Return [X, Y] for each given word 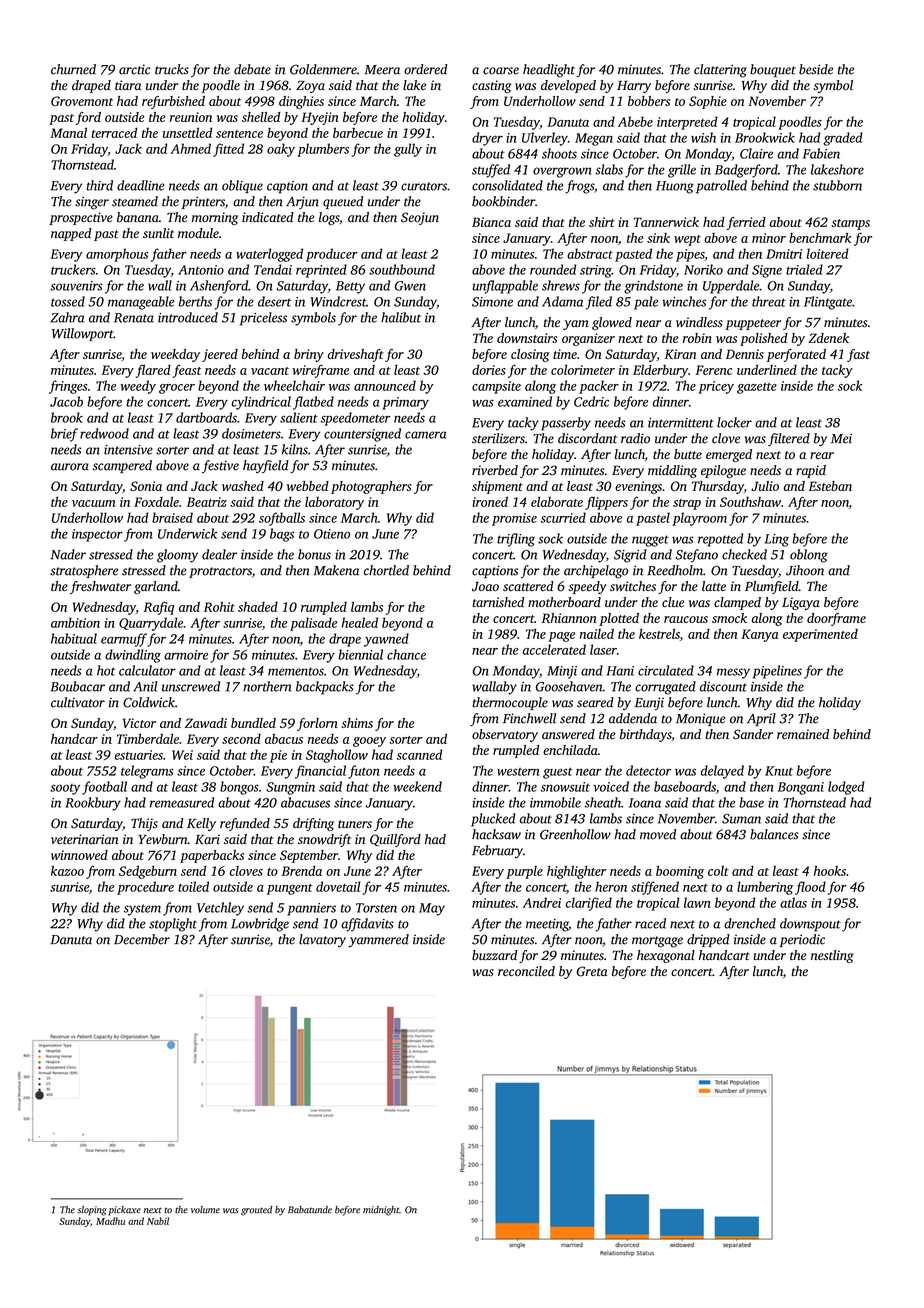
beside [816, 69]
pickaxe [125, 1211]
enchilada [570, 750]
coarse [501, 71]
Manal [68, 132]
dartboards [206, 417]
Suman [741, 819]
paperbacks [212, 856]
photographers [371, 487]
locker [734, 422]
